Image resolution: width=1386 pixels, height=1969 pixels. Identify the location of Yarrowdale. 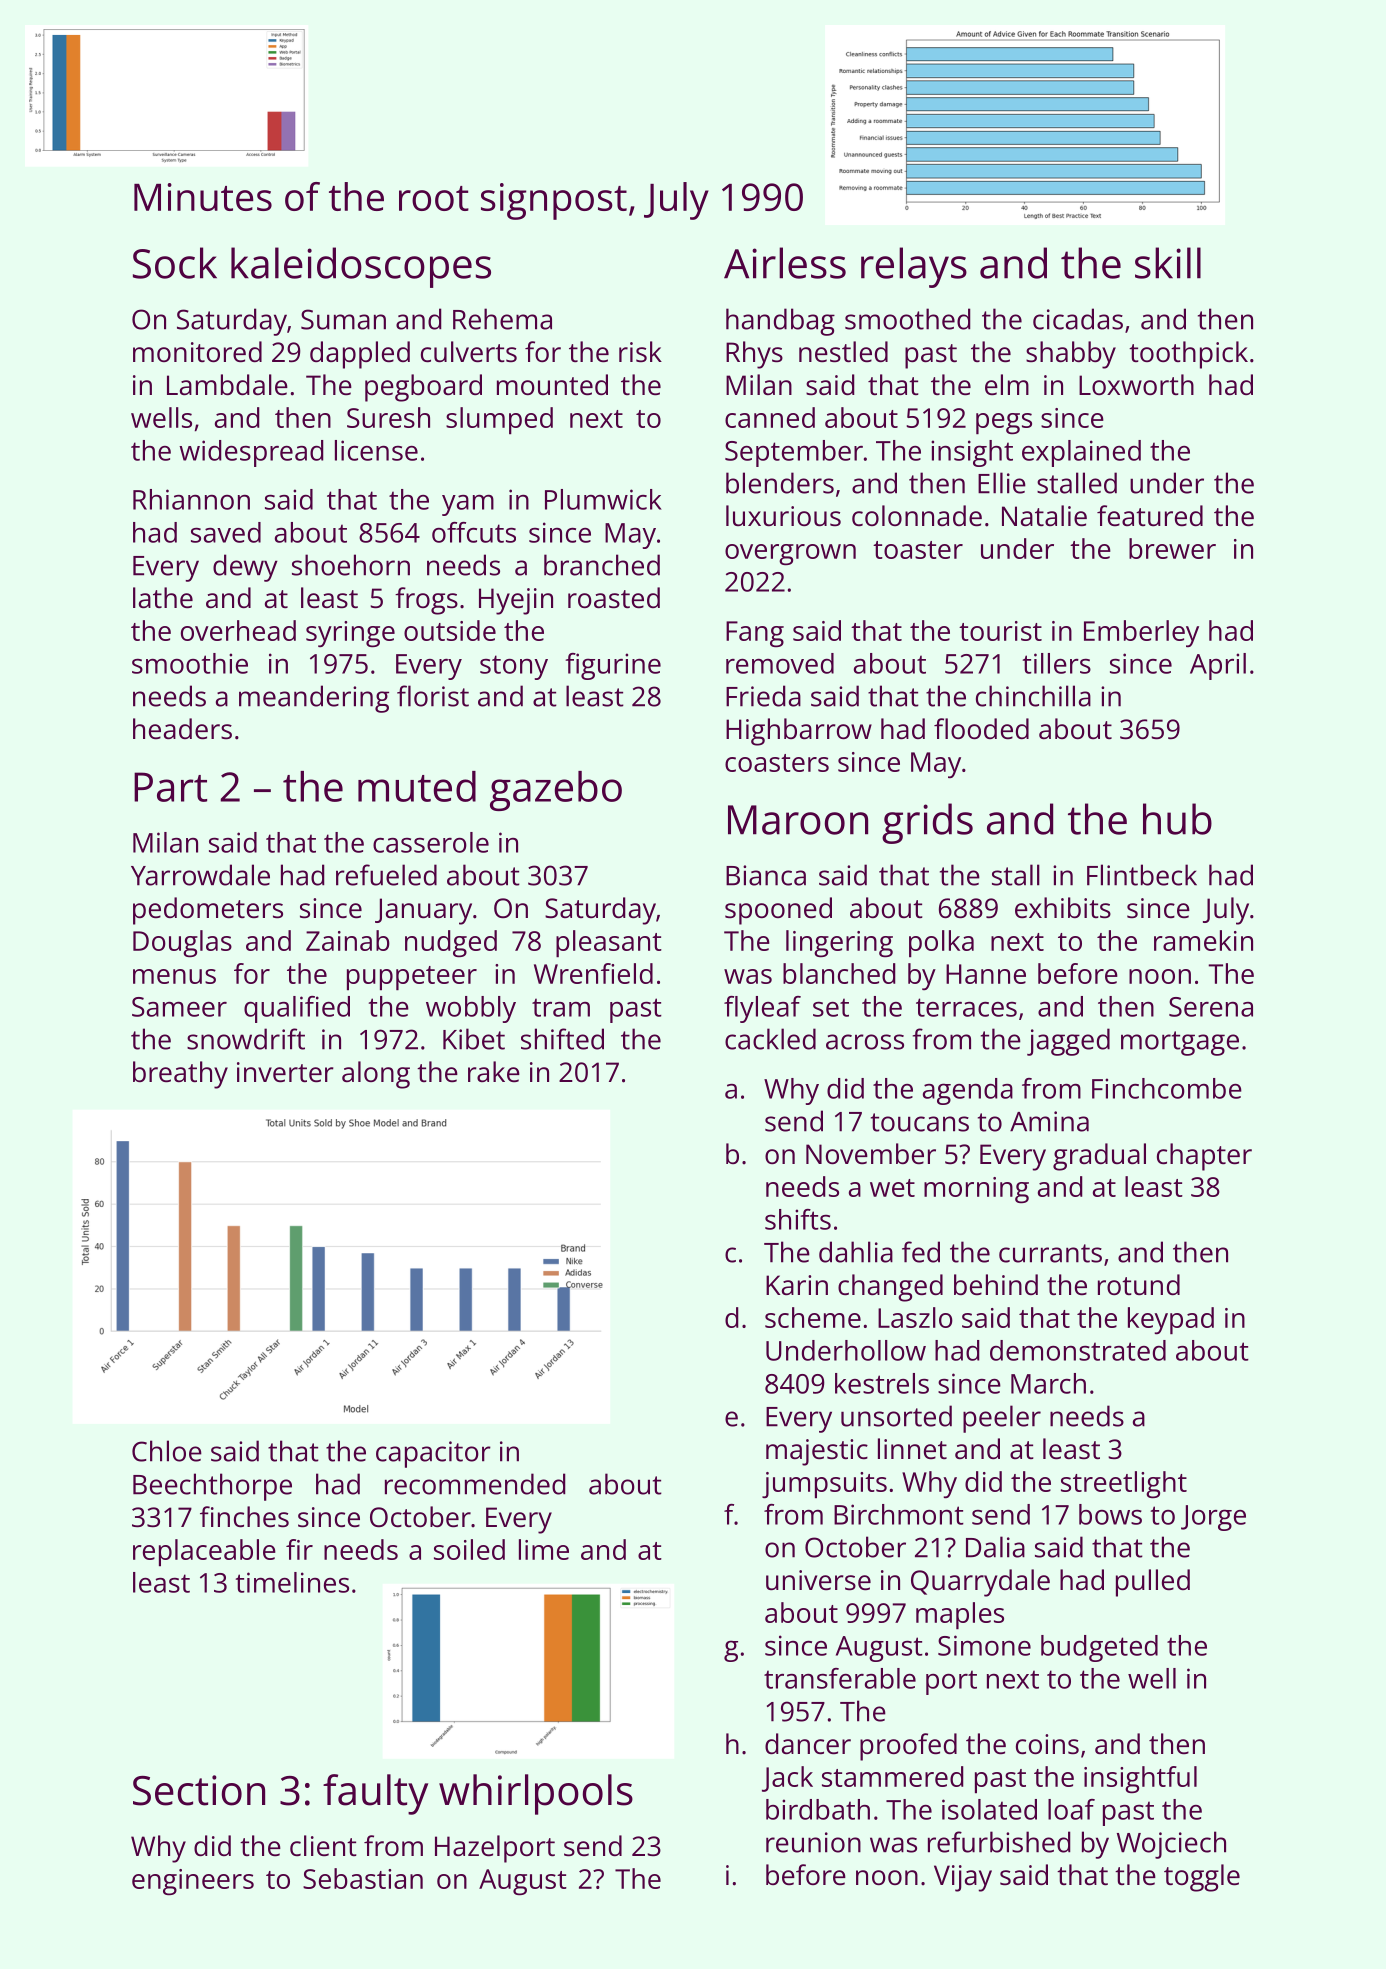
(200, 875).
